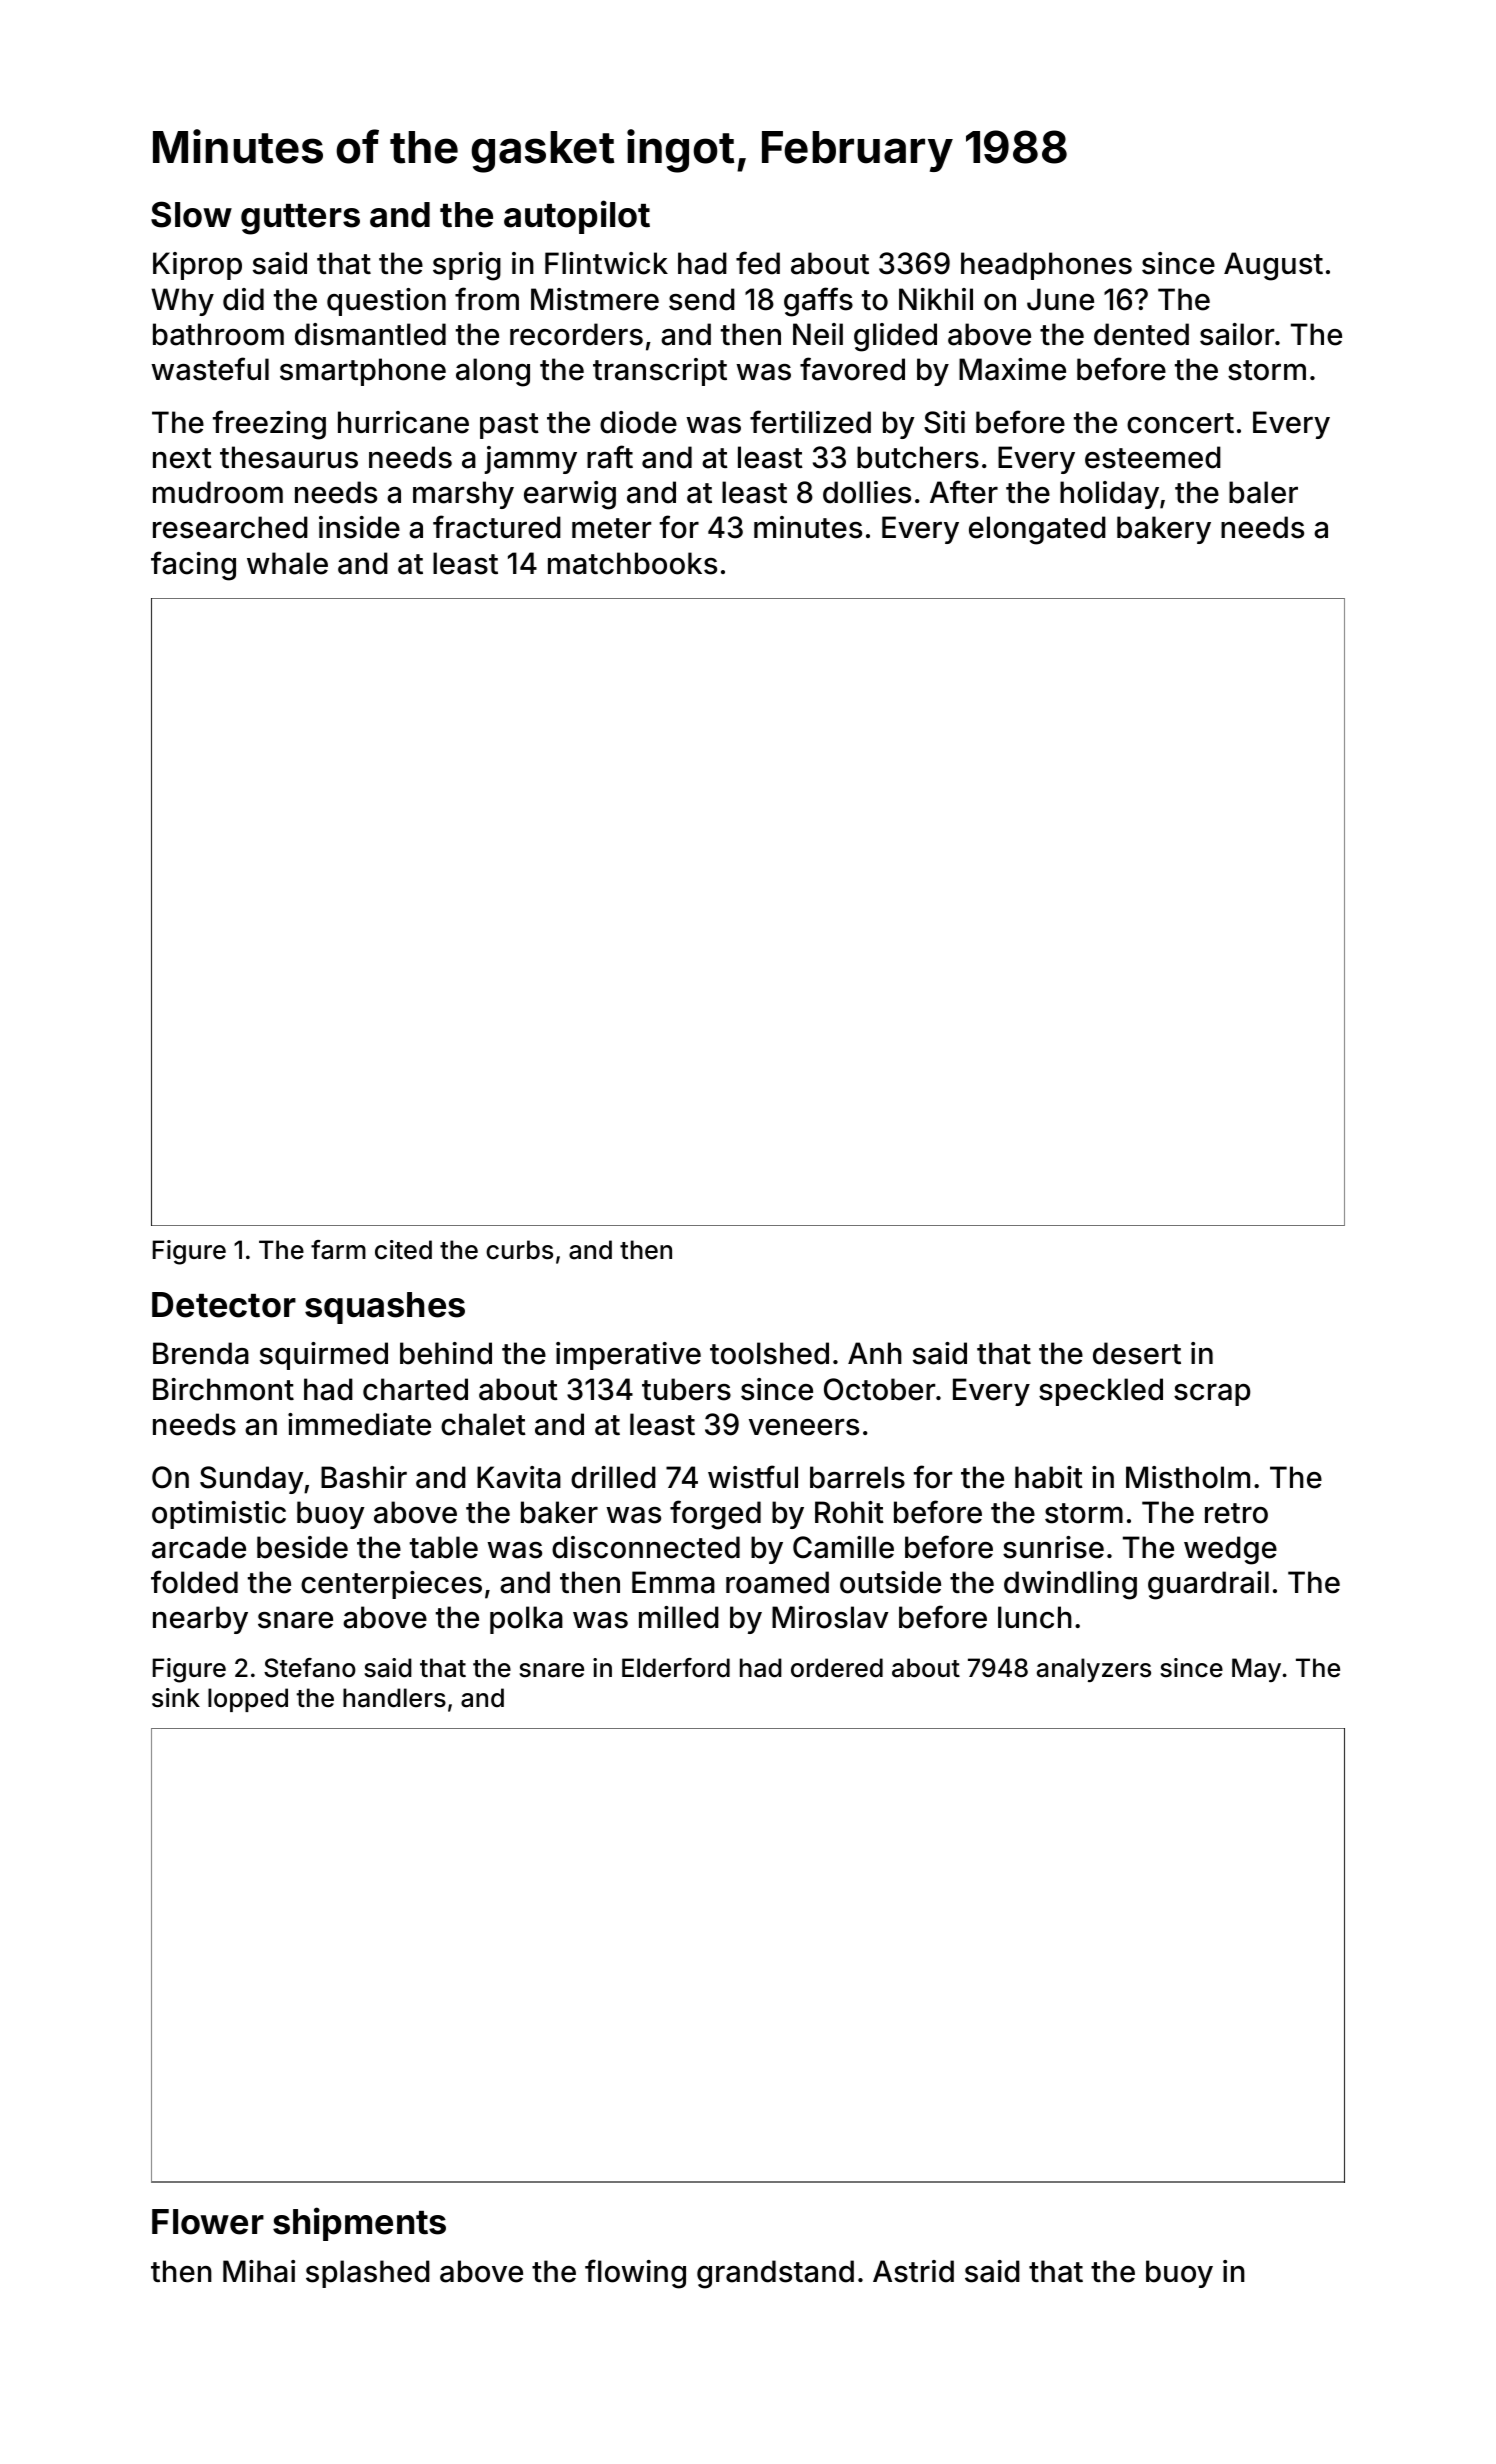  Describe the element at coordinates (758, 263) in the screenshot. I see `fed` at that location.
